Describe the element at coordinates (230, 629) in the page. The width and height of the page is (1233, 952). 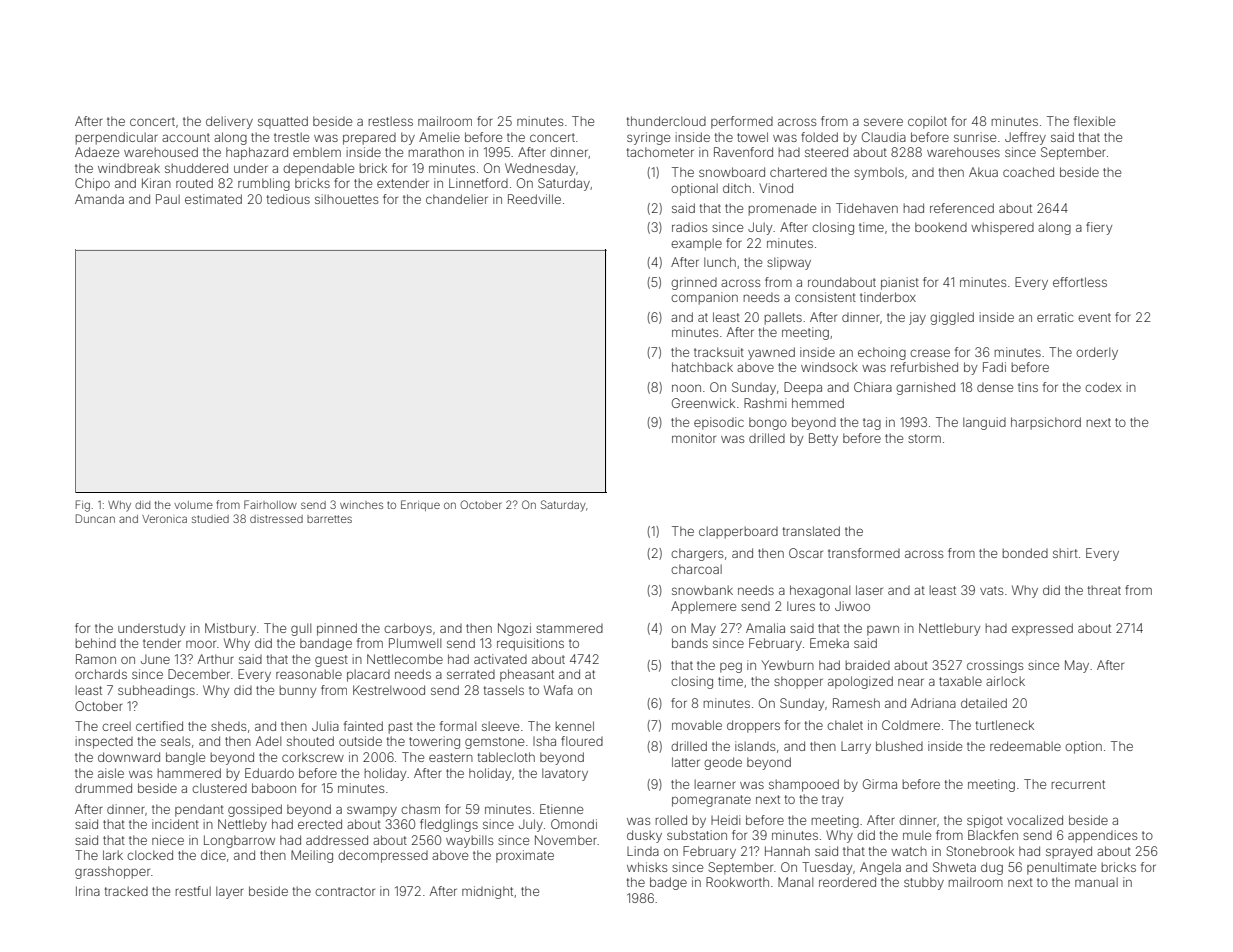
I see `Mistbury` at that location.
